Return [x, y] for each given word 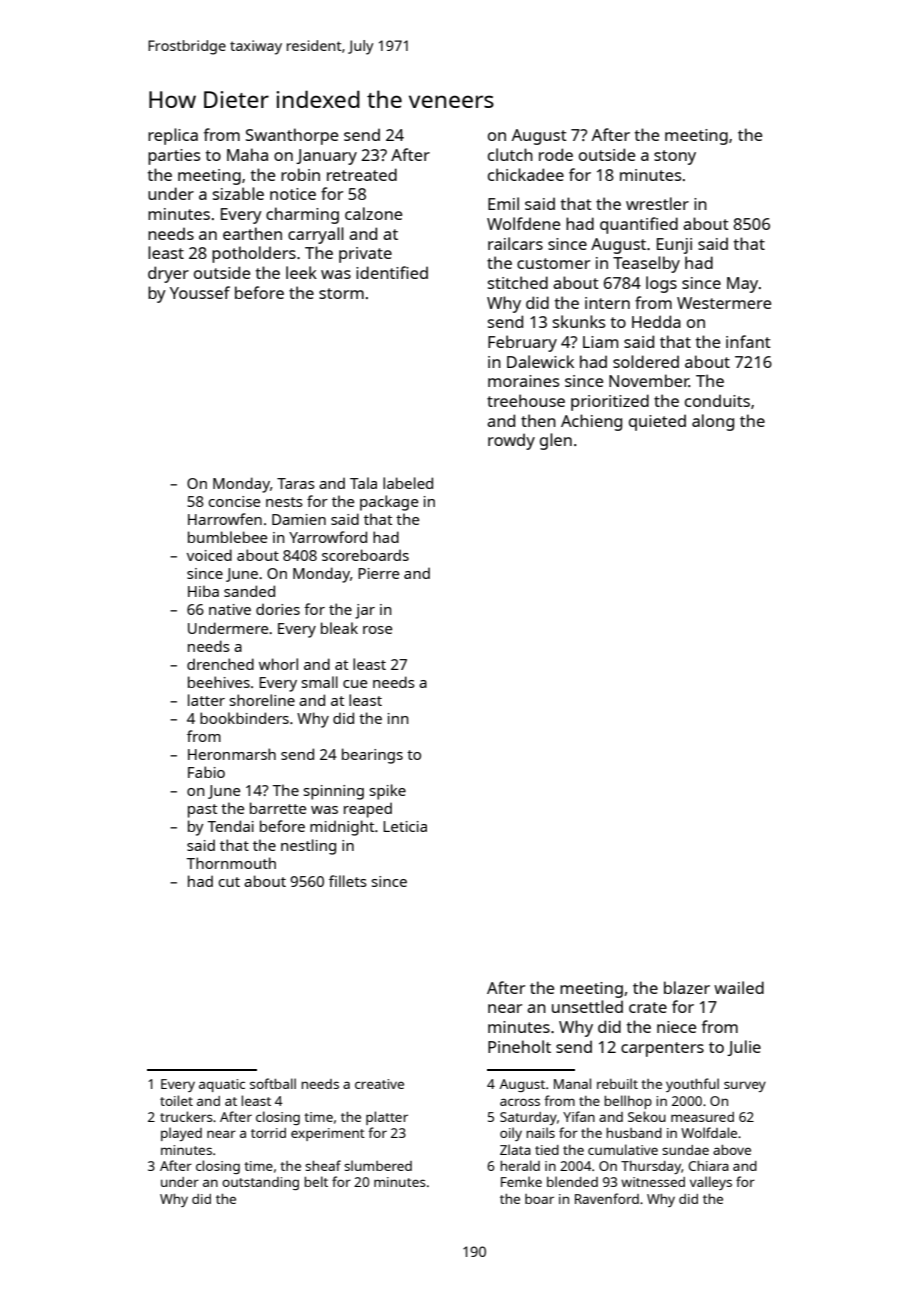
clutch [510, 154]
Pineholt [519, 1046]
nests [284, 502]
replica [173, 136]
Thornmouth [231, 863]
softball [273, 1083]
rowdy [511, 441]
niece [676, 1027]
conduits [717, 400]
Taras [296, 483]
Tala [363, 483]
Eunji [674, 246]
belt [316, 1181]
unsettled [587, 1006]
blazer [687, 987]
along [713, 422]
